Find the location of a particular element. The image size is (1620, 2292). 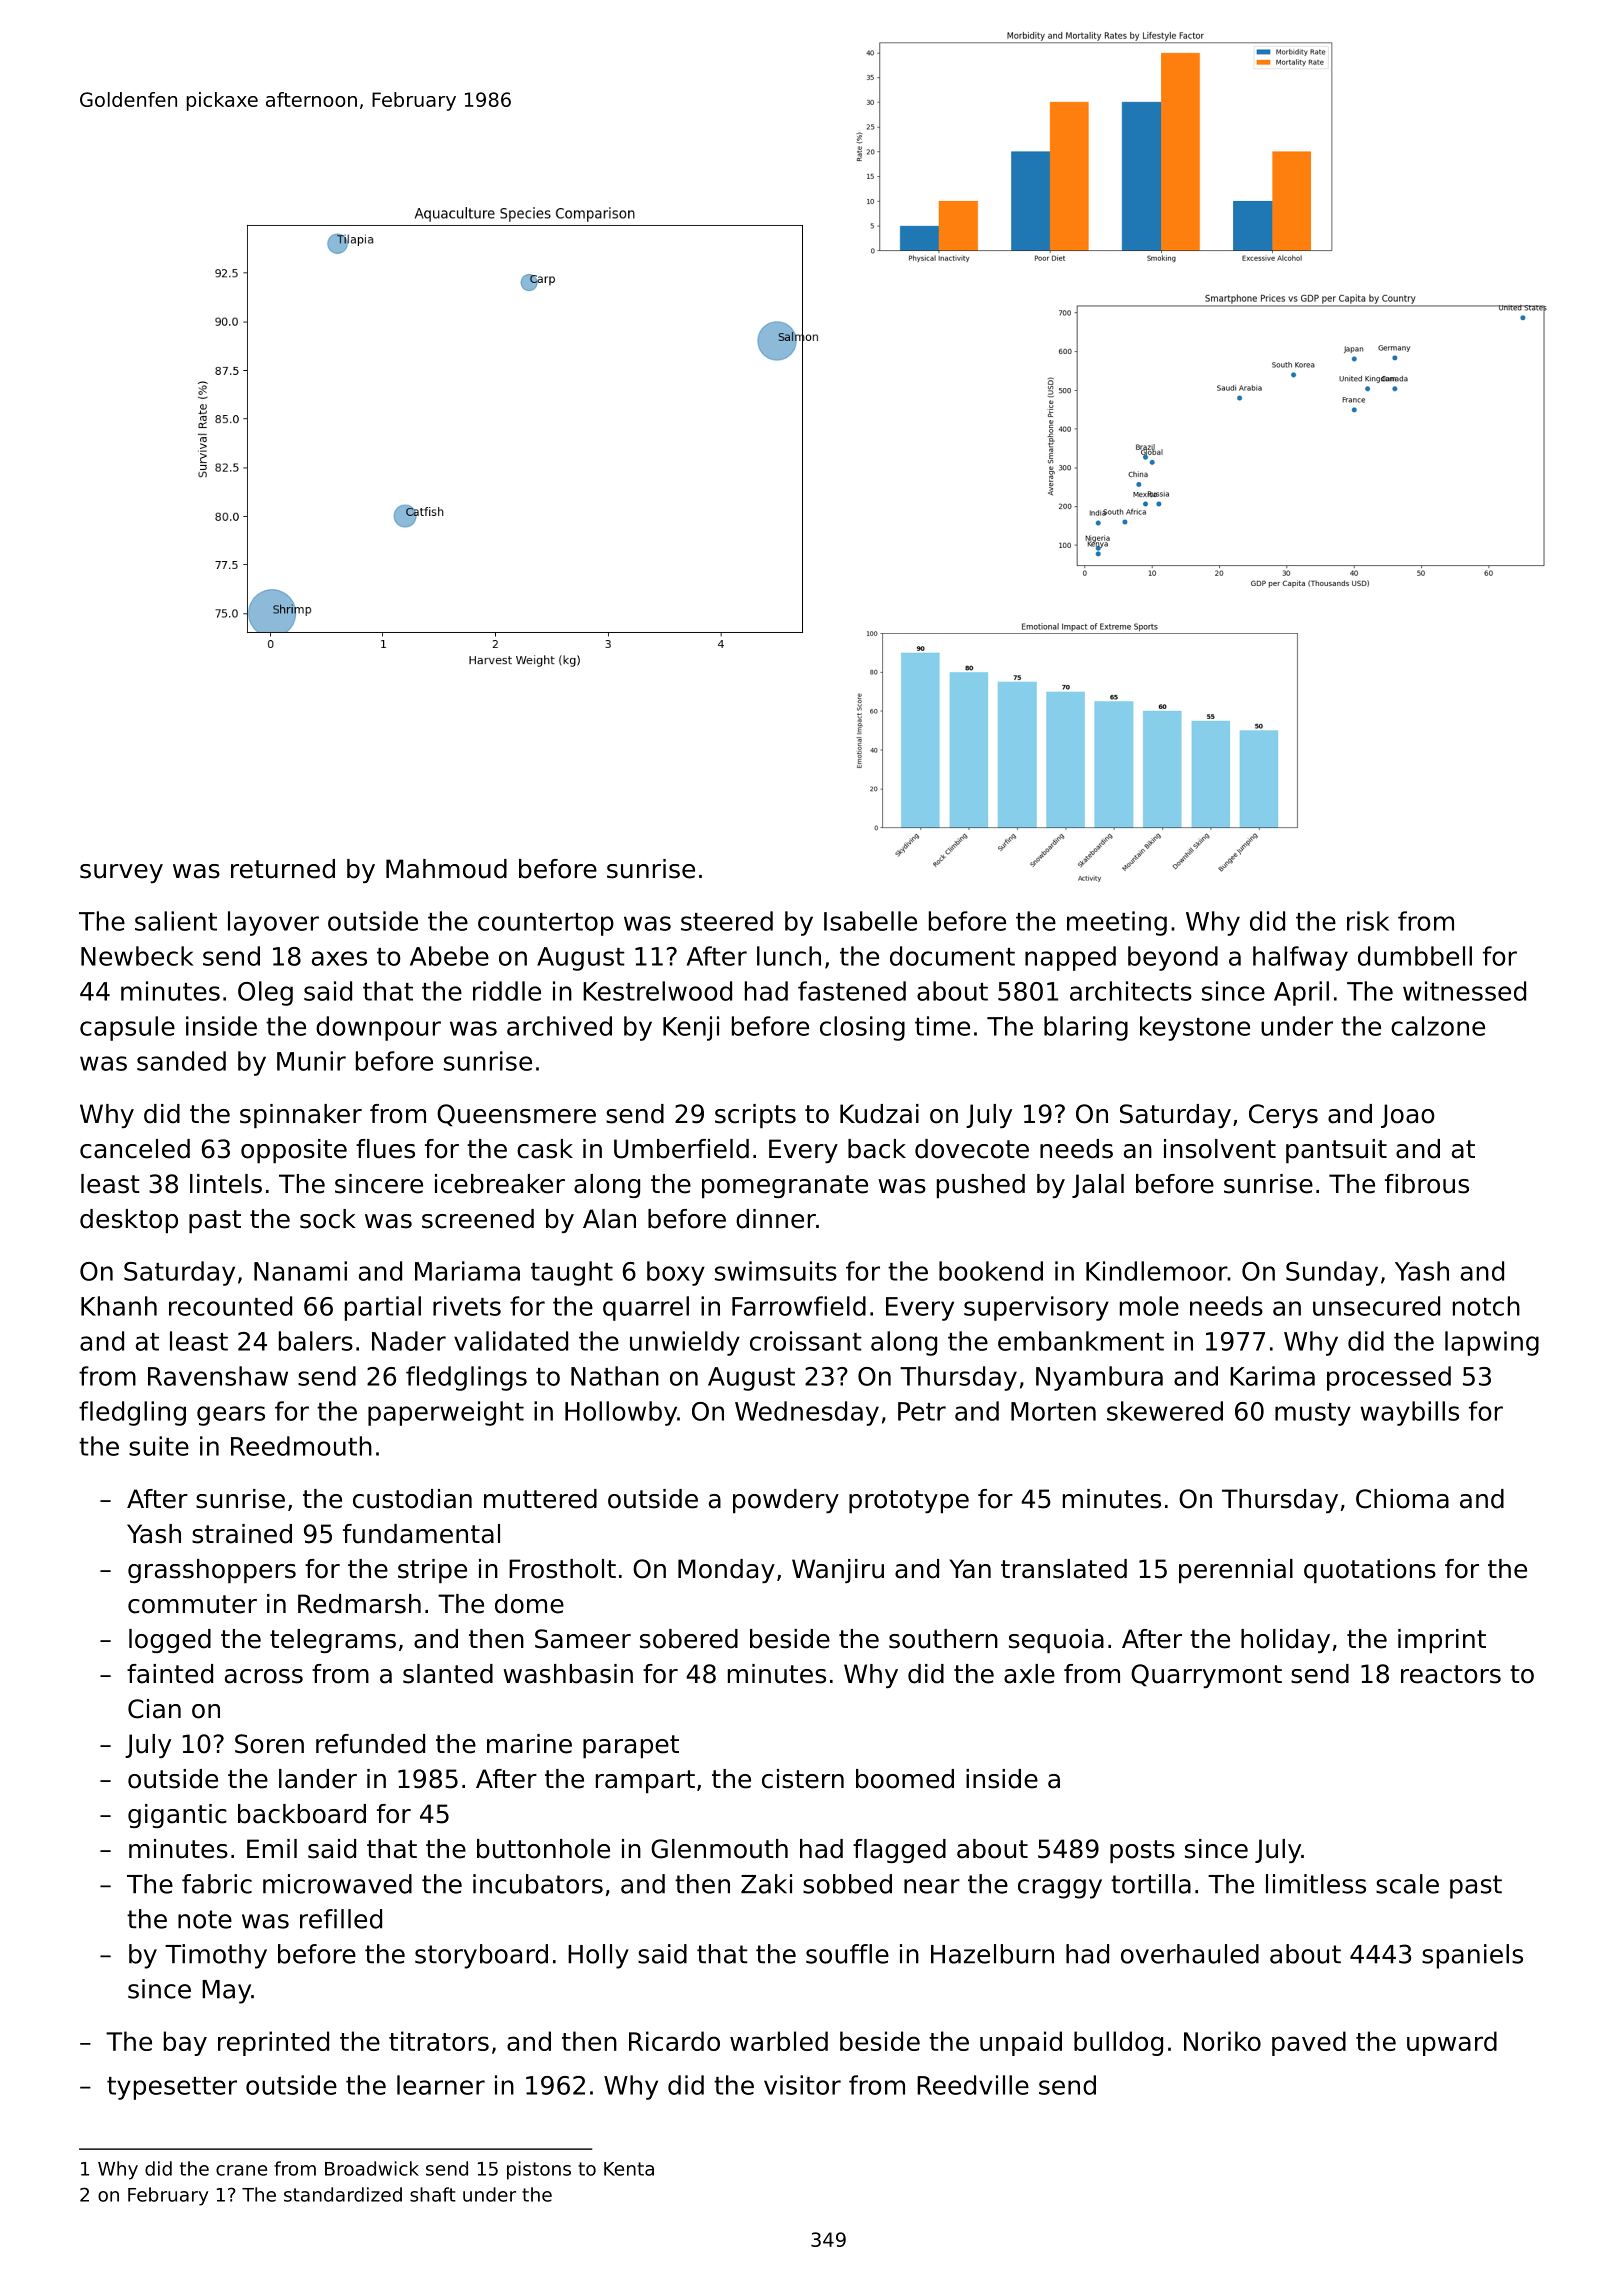

waybills is located at coordinates (1410, 1413).
